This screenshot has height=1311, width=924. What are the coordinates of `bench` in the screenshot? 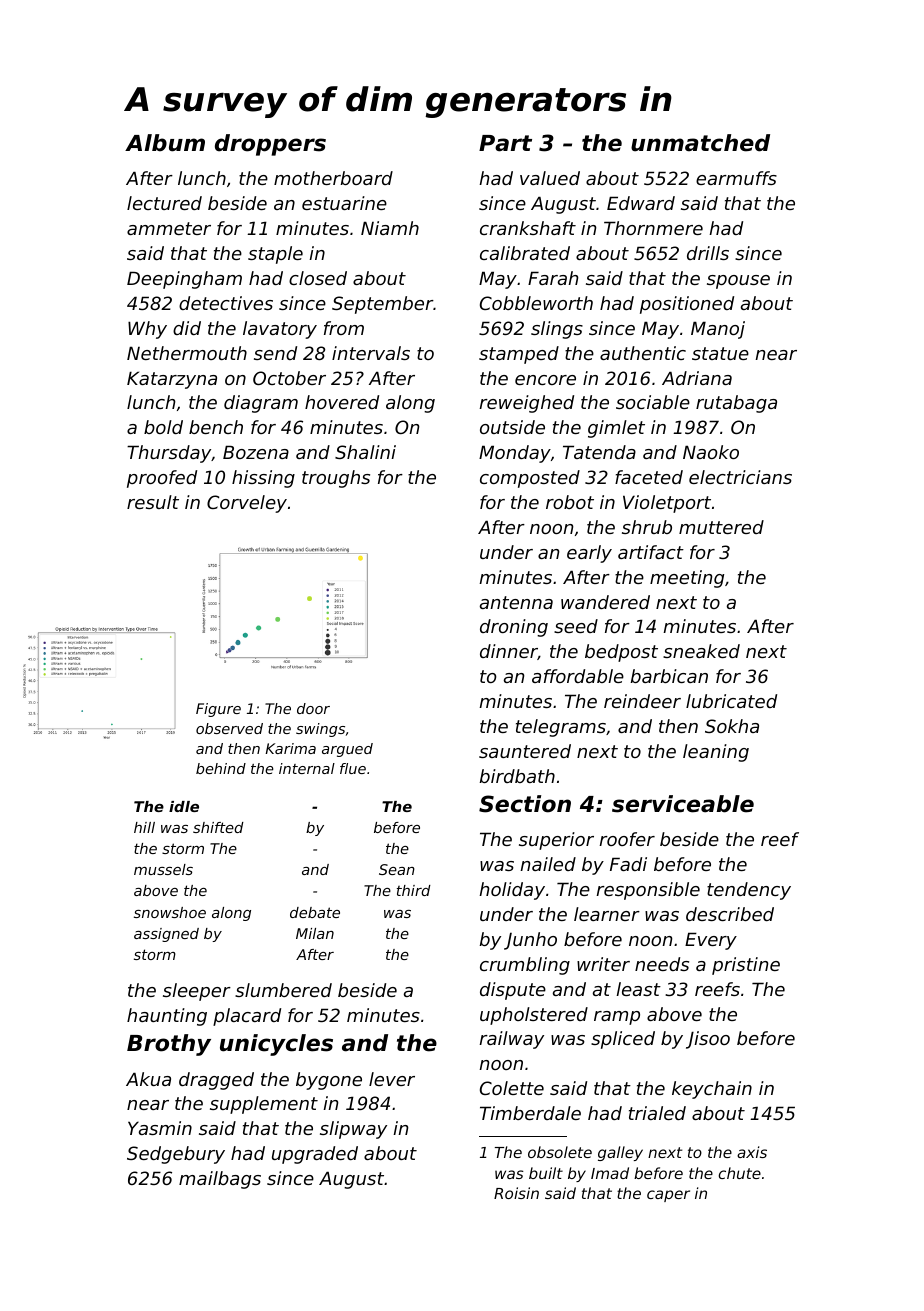 It's located at (216, 427).
